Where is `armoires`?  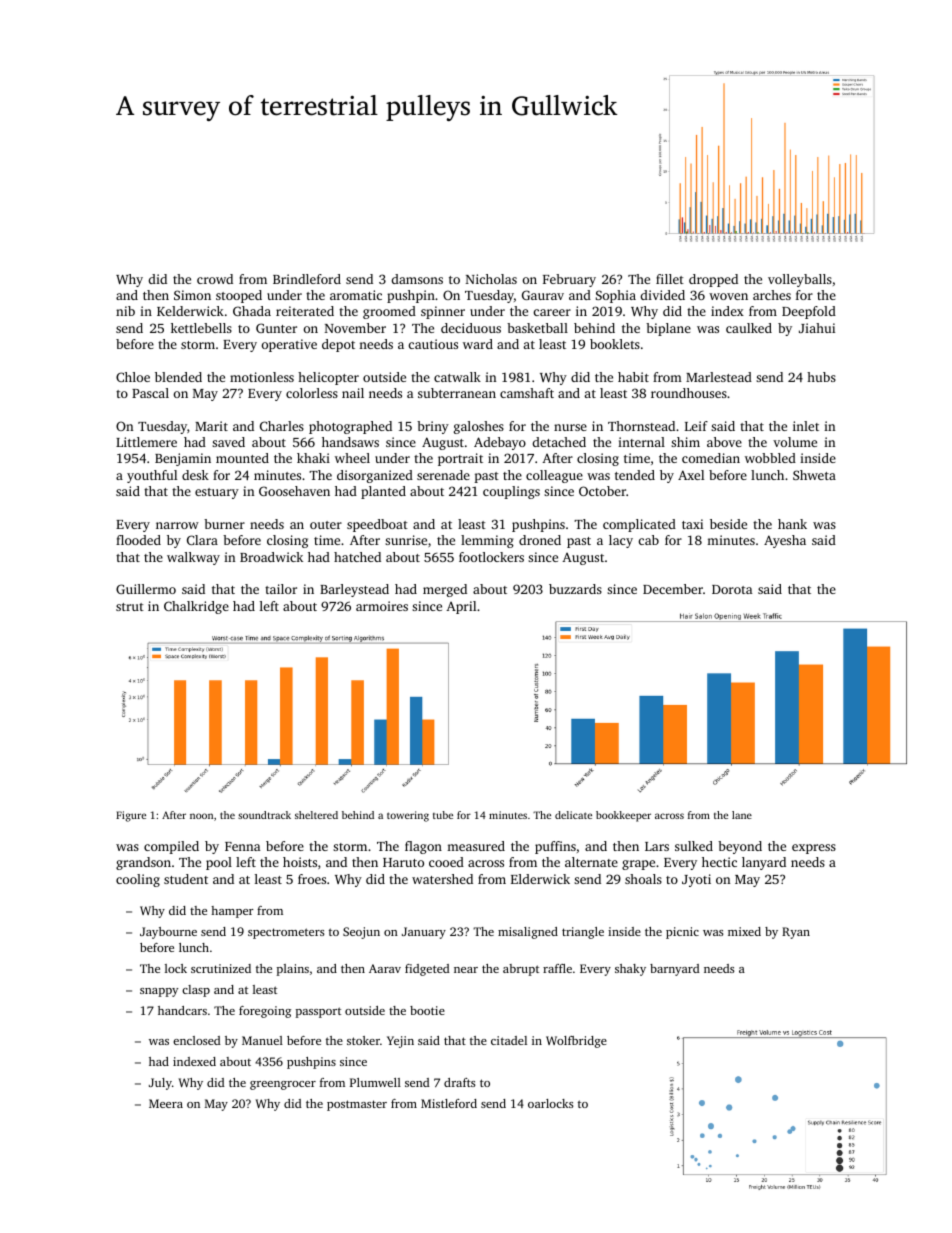 armoires is located at coordinates (382, 606).
